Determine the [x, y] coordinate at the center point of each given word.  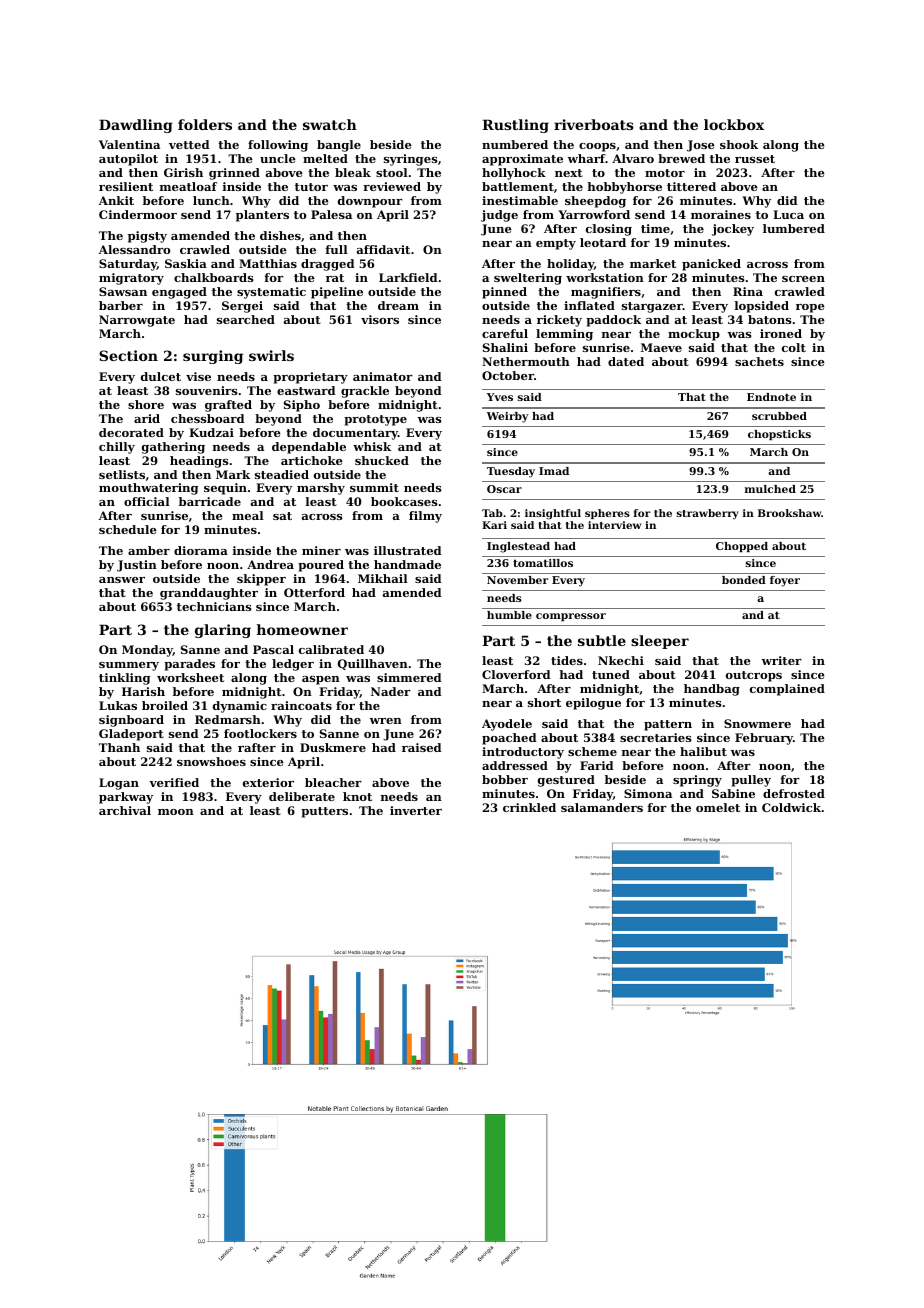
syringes [411, 160]
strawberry [708, 514]
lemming [564, 335]
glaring [223, 631]
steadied [282, 474]
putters [324, 812]
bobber [505, 779]
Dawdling [136, 126]
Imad [554, 471]
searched [246, 319]
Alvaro [633, 158]
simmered [409, 677]
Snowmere [757, 723]
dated [626, 361]
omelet [718, 807]
